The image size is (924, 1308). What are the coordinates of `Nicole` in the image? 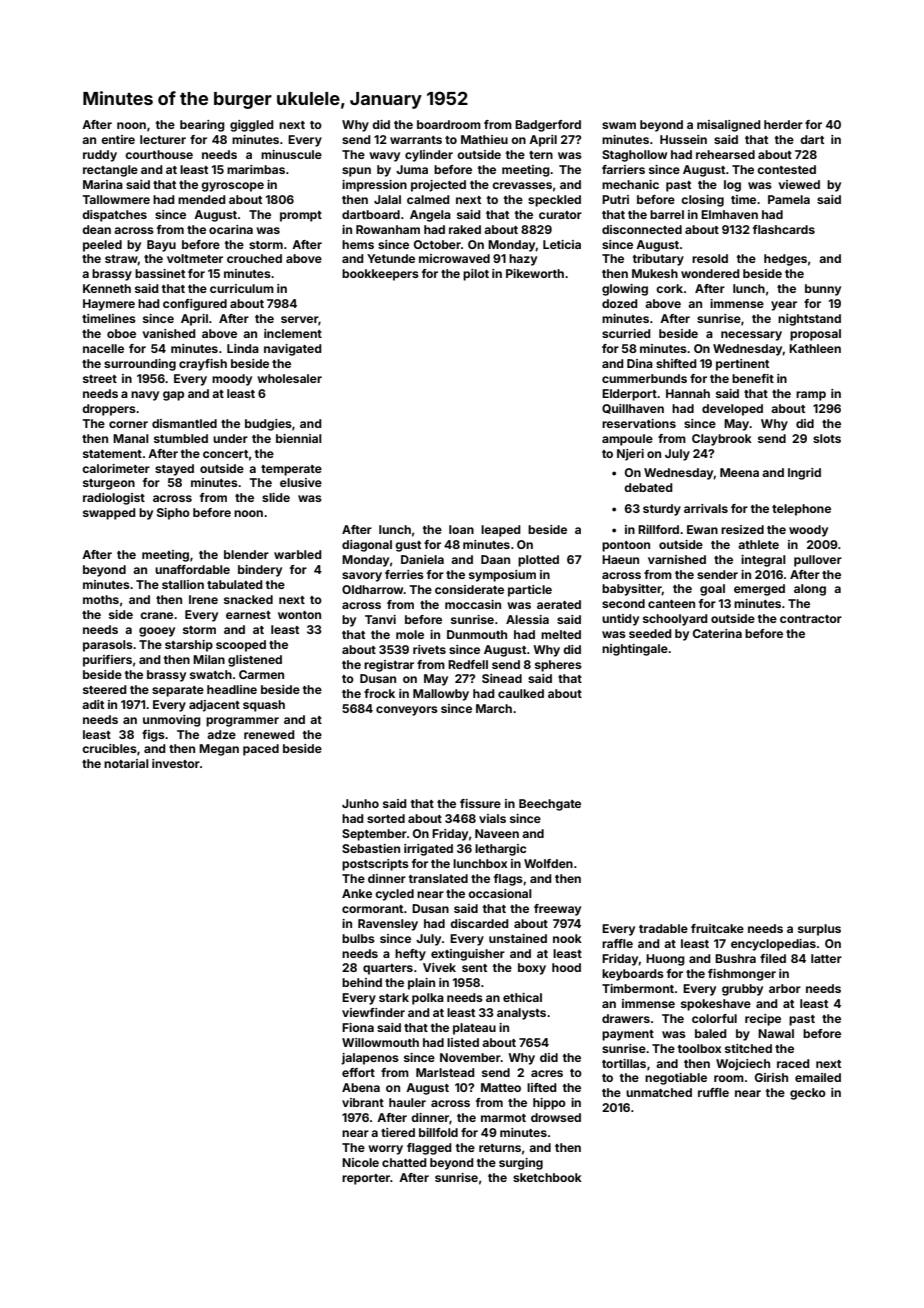 It's located at (360, 1162).
